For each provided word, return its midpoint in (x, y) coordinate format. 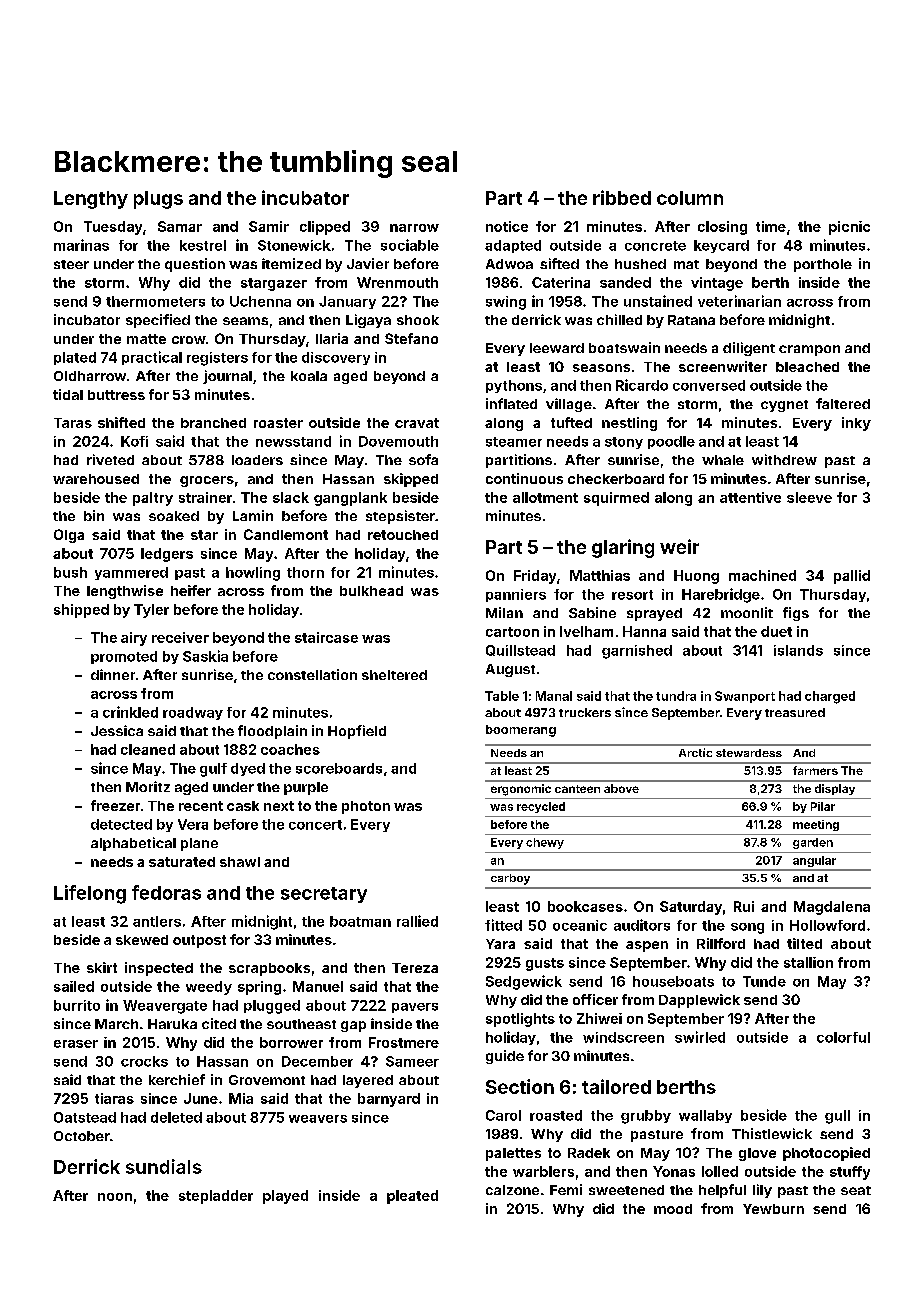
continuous (524, 478)
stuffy (850, 1173)
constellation (312, 674)
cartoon (512, 632)
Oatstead (85, 1117)
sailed (74, 986)
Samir (269, 226)
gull (837, 1117)
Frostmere (404, 1042)
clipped (325, 228)
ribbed (622, 197)
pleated (412, 1197)
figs (796, 614)
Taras (73, 423)
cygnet (784, 406)
